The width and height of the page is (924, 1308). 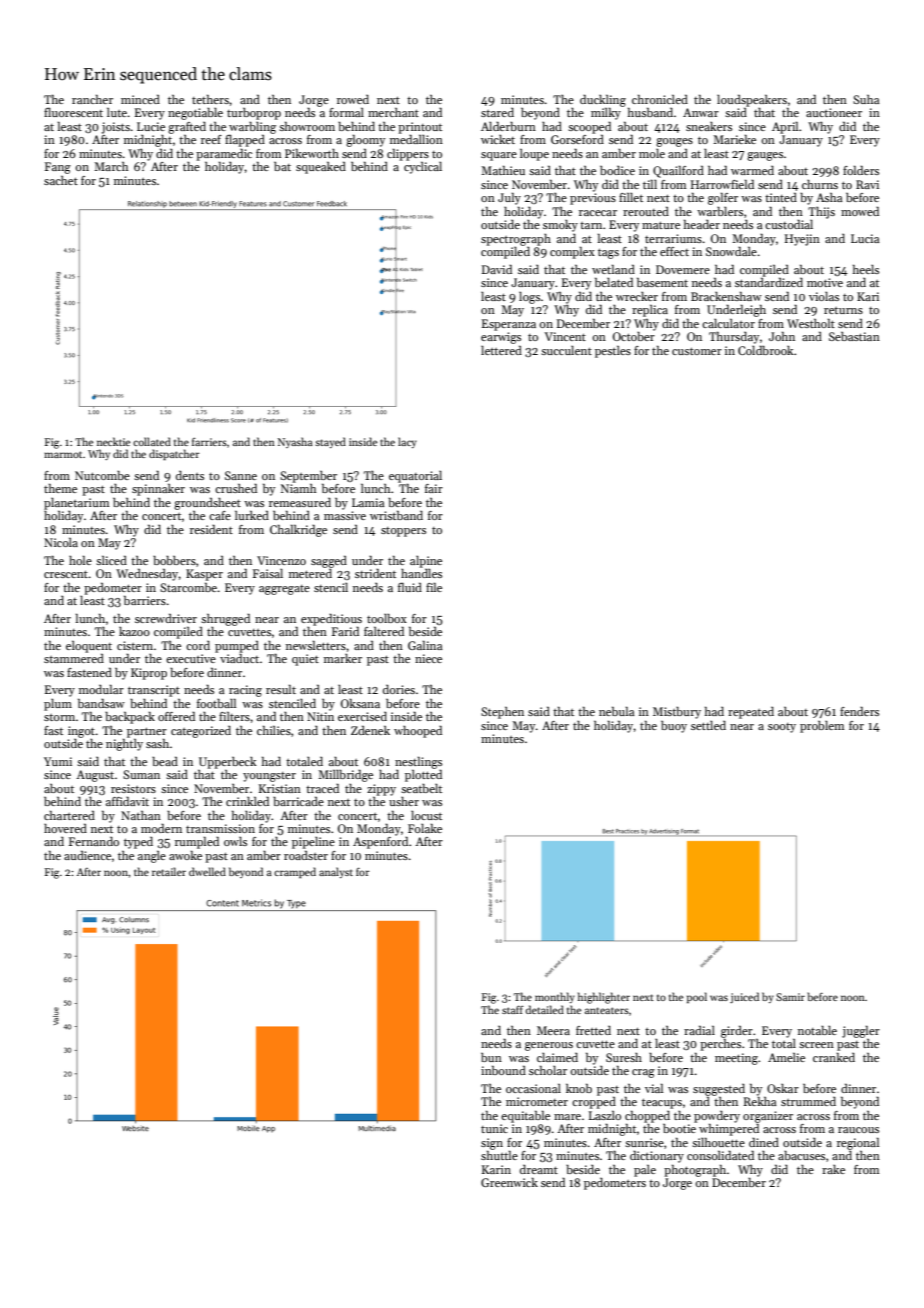 I want to click on cyclical, so click(x=423, y=168).
